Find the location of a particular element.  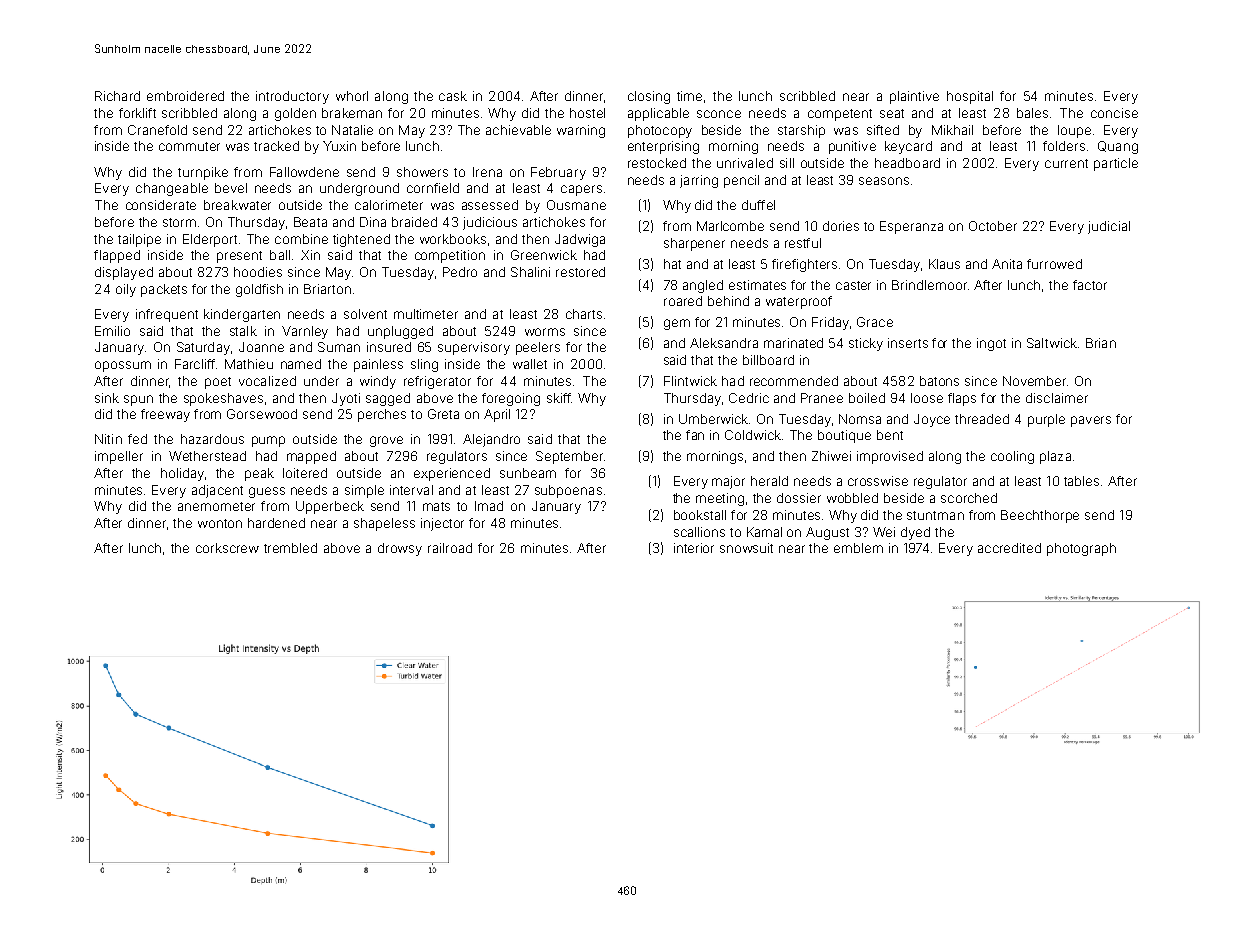

Esperanza is located at coordinates (911, 227).
